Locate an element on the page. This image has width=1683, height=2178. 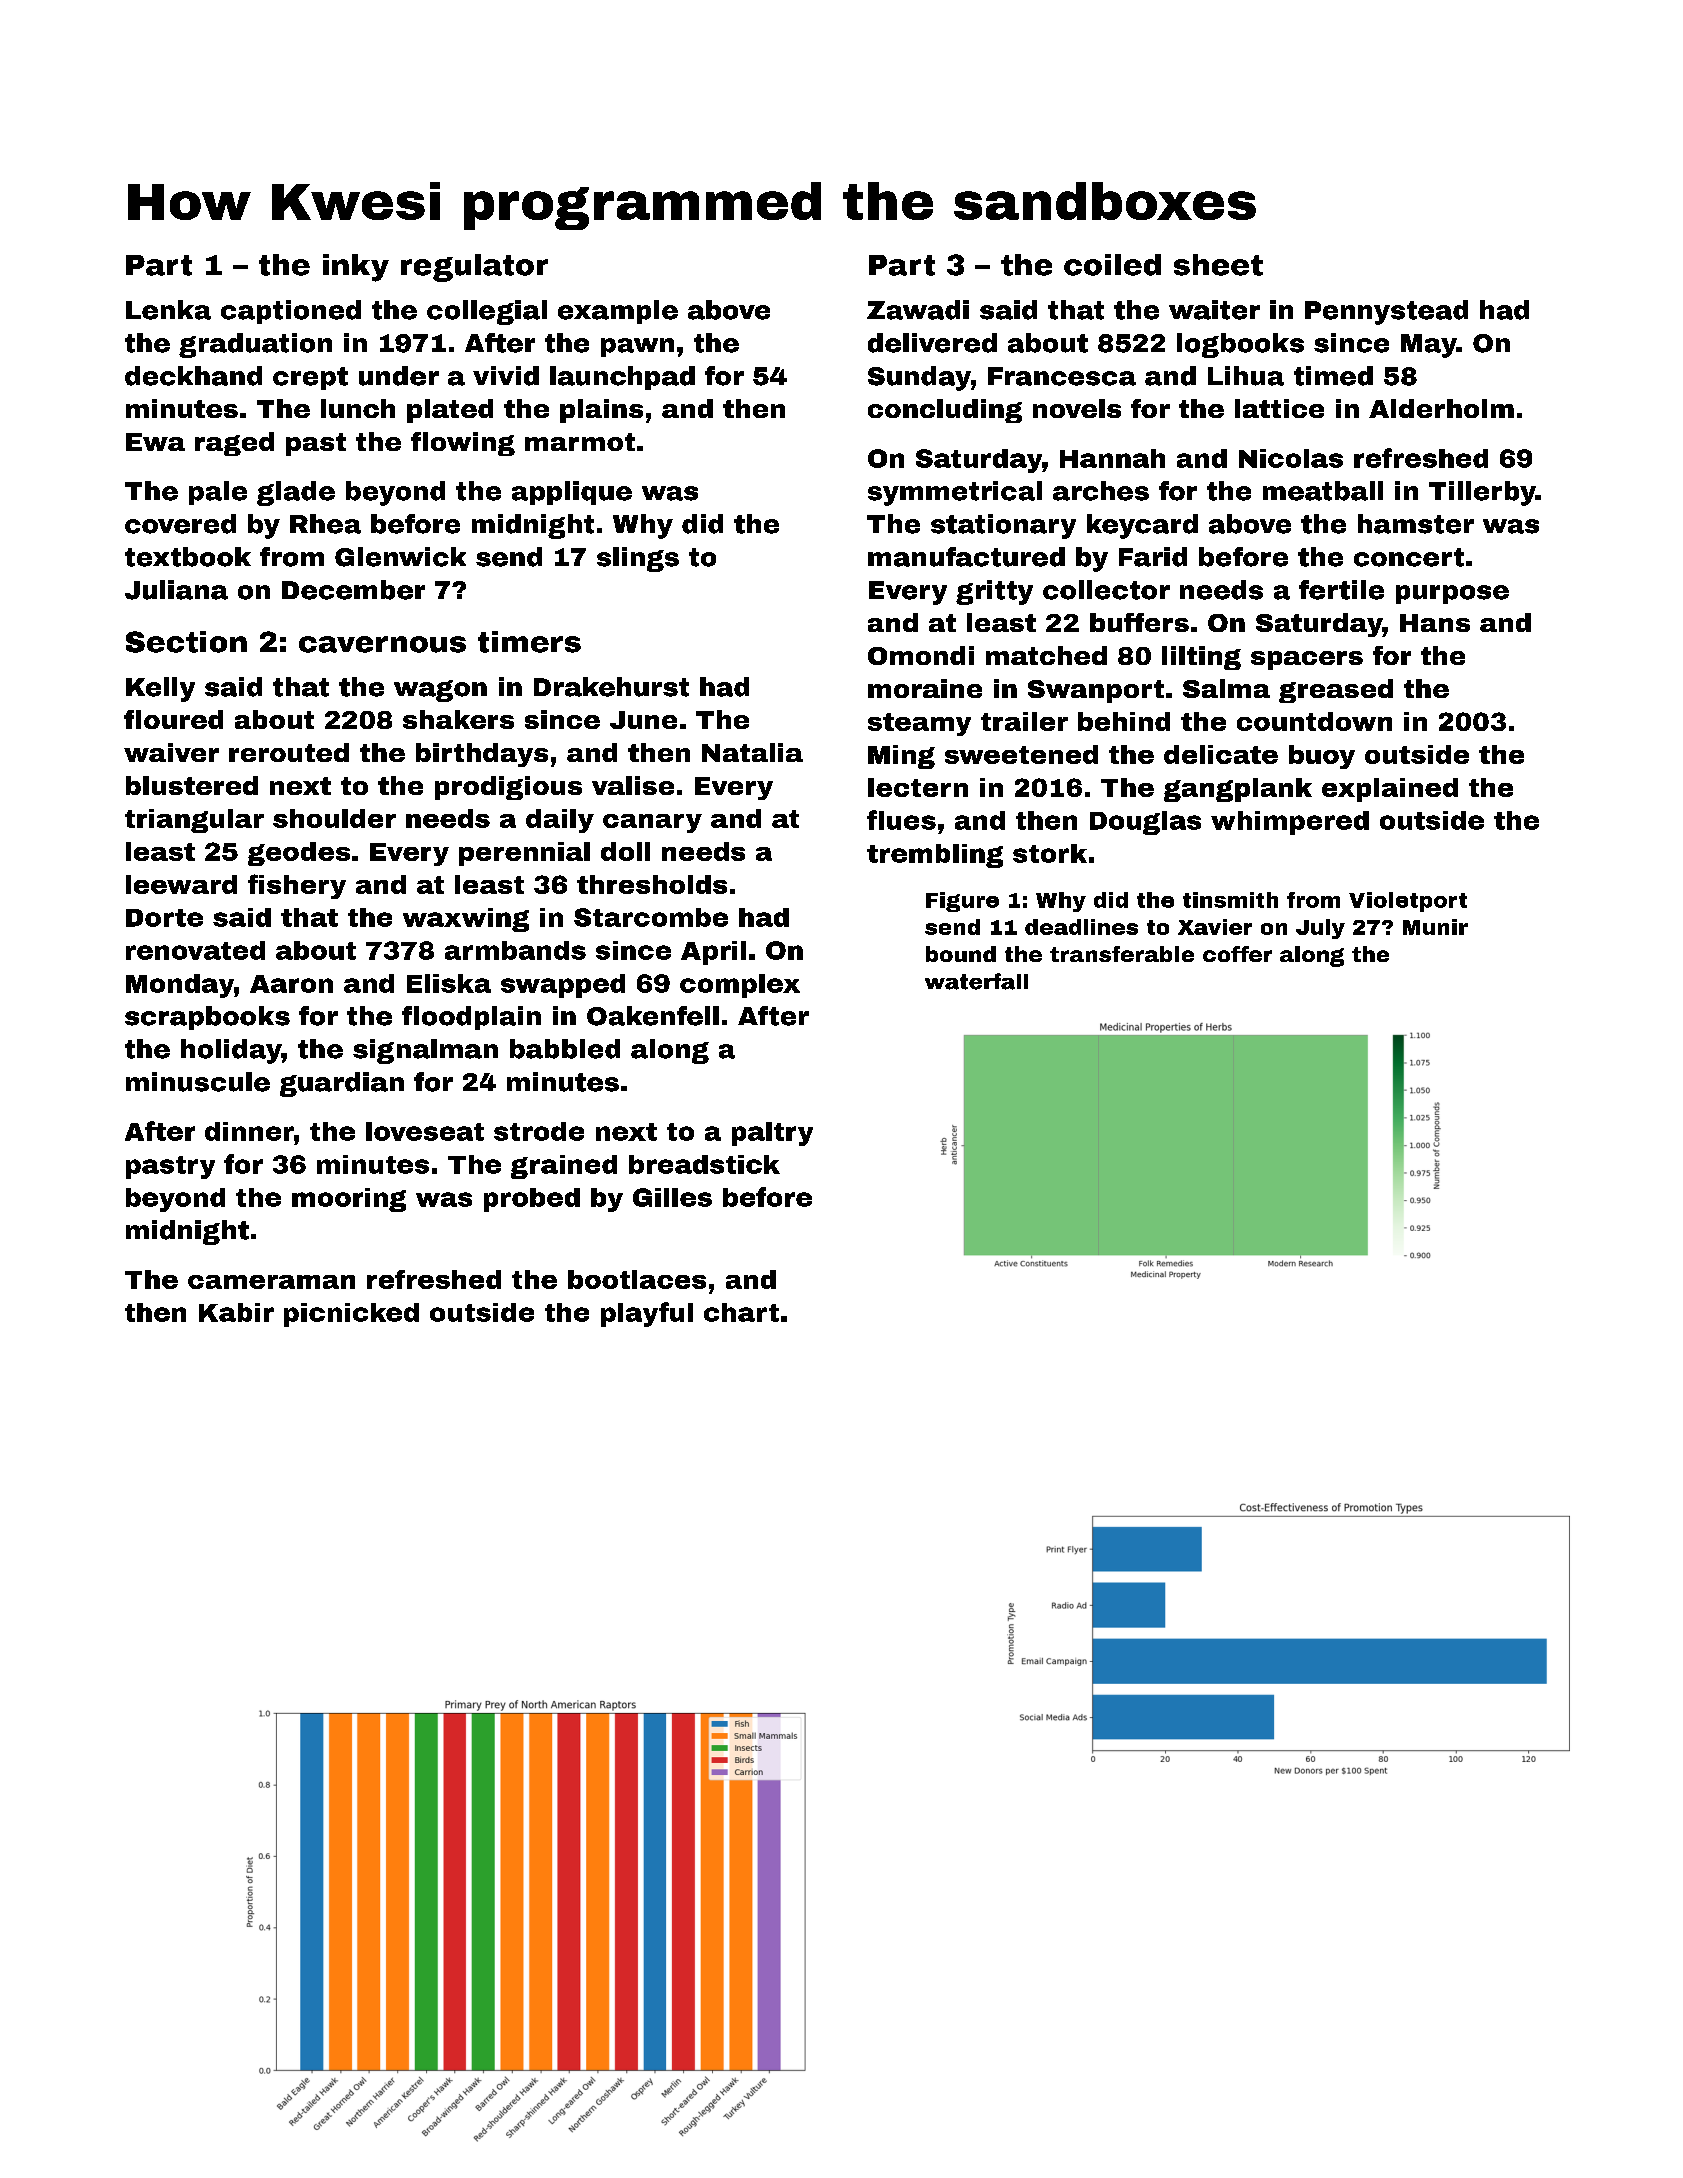
dinner is located at coordinates (249, 1131).
